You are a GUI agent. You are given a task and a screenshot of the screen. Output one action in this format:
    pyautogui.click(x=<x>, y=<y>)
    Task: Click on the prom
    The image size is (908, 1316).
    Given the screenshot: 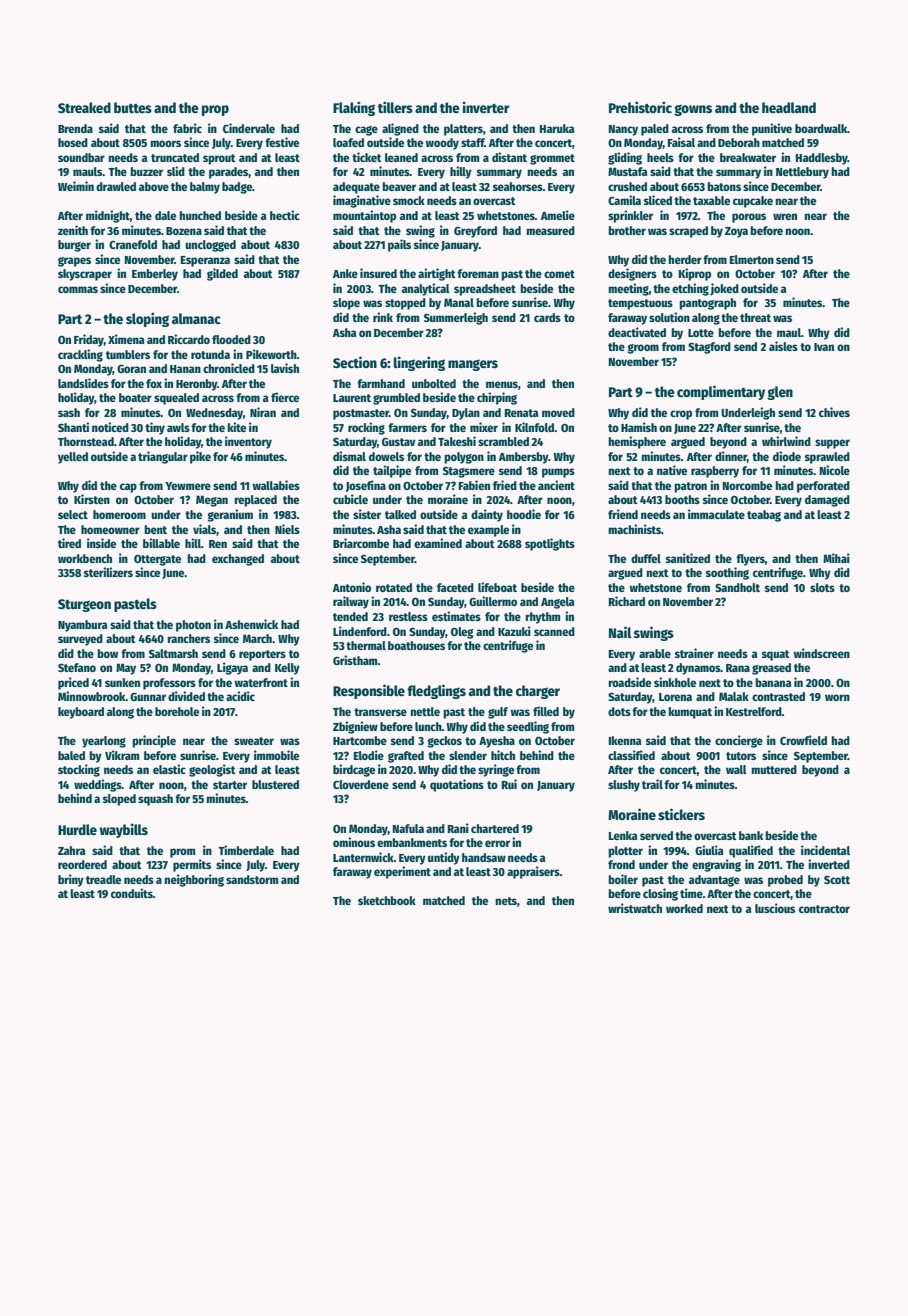 What is the action you would take?
    pyautogui.click(x=182, y=853)
